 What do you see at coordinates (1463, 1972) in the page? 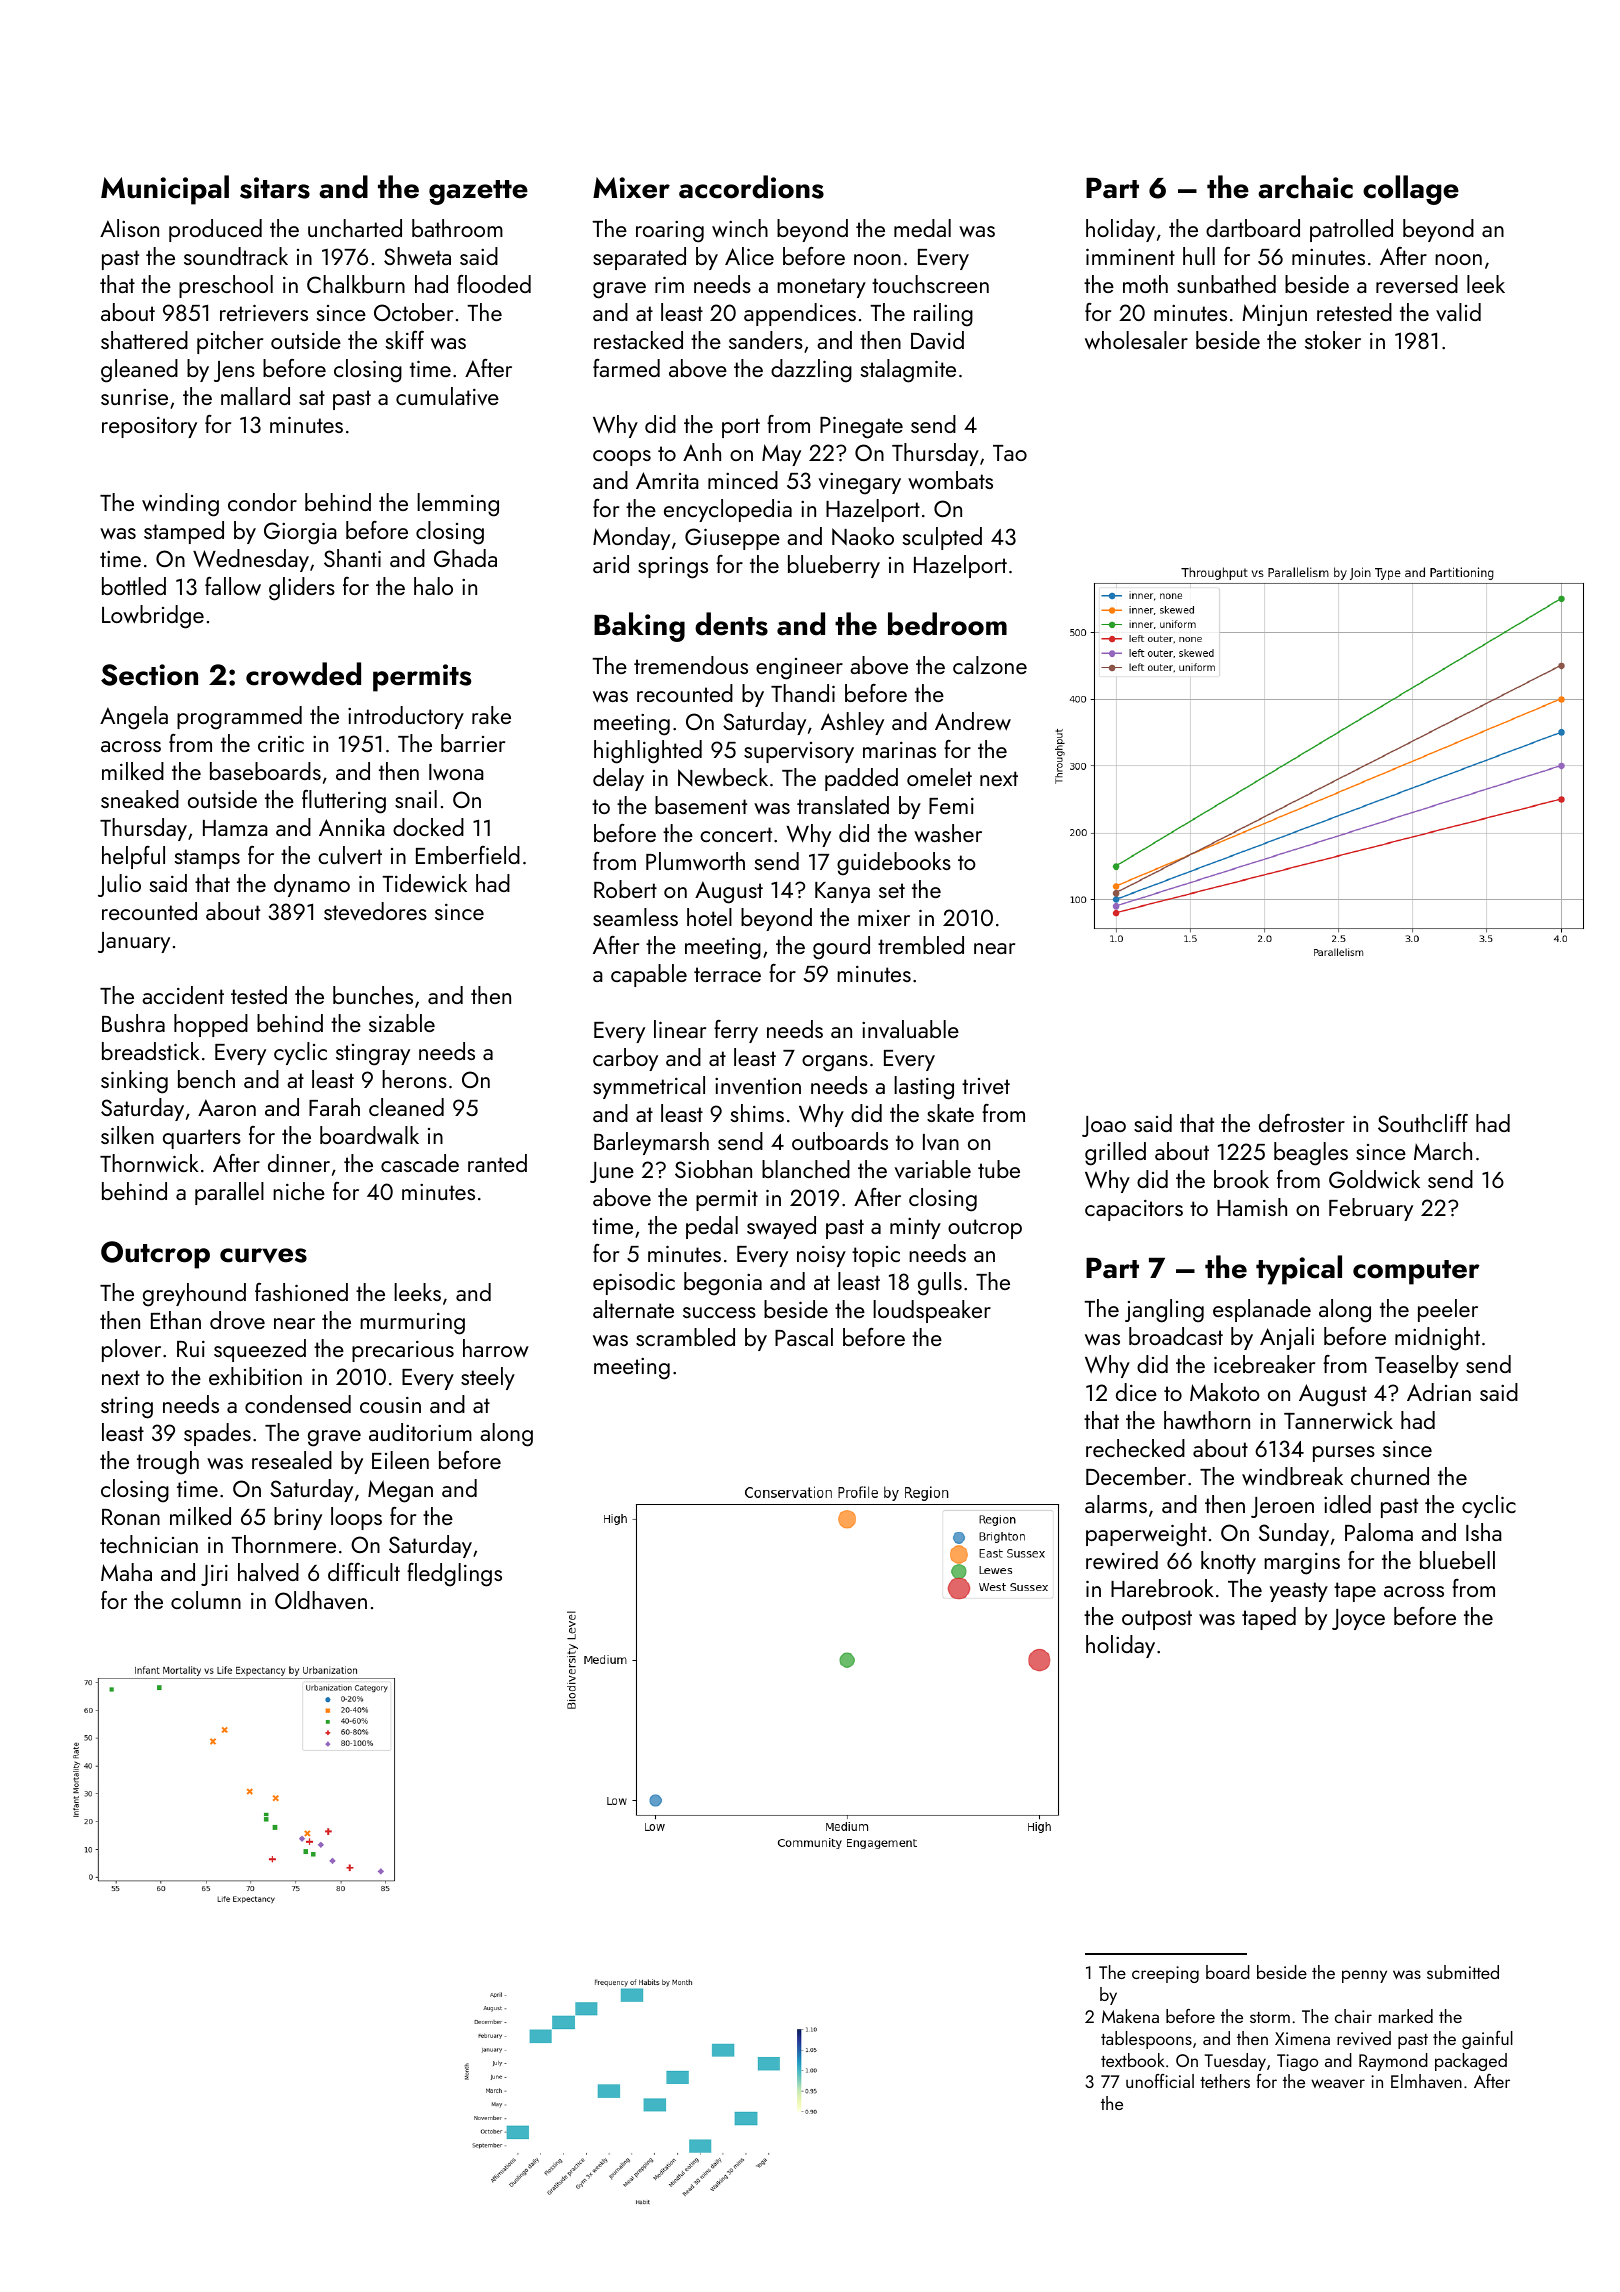
I see `submitted` at bounding box center [1463, 1972].
